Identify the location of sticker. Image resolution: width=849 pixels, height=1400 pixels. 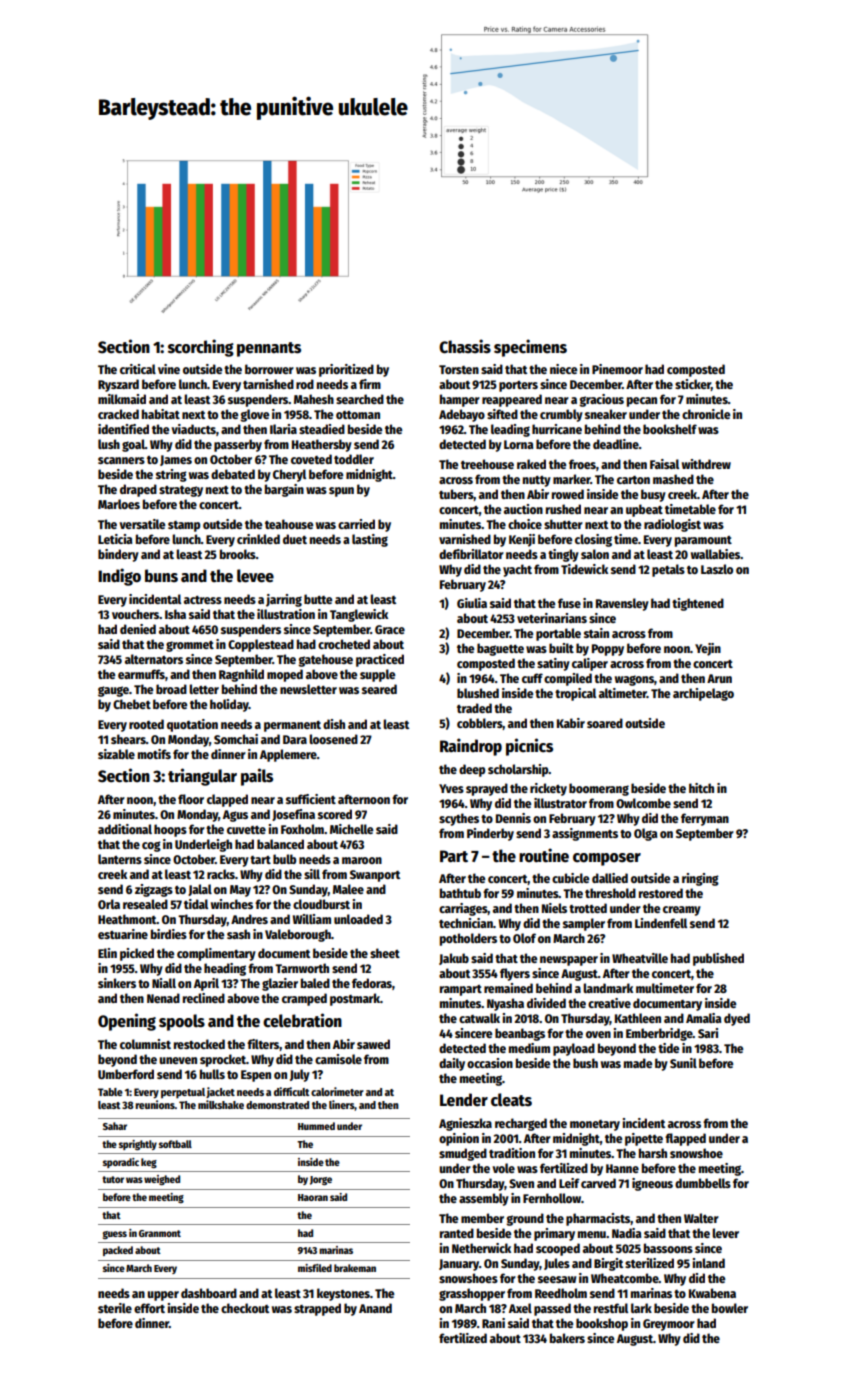
(693, 385).
